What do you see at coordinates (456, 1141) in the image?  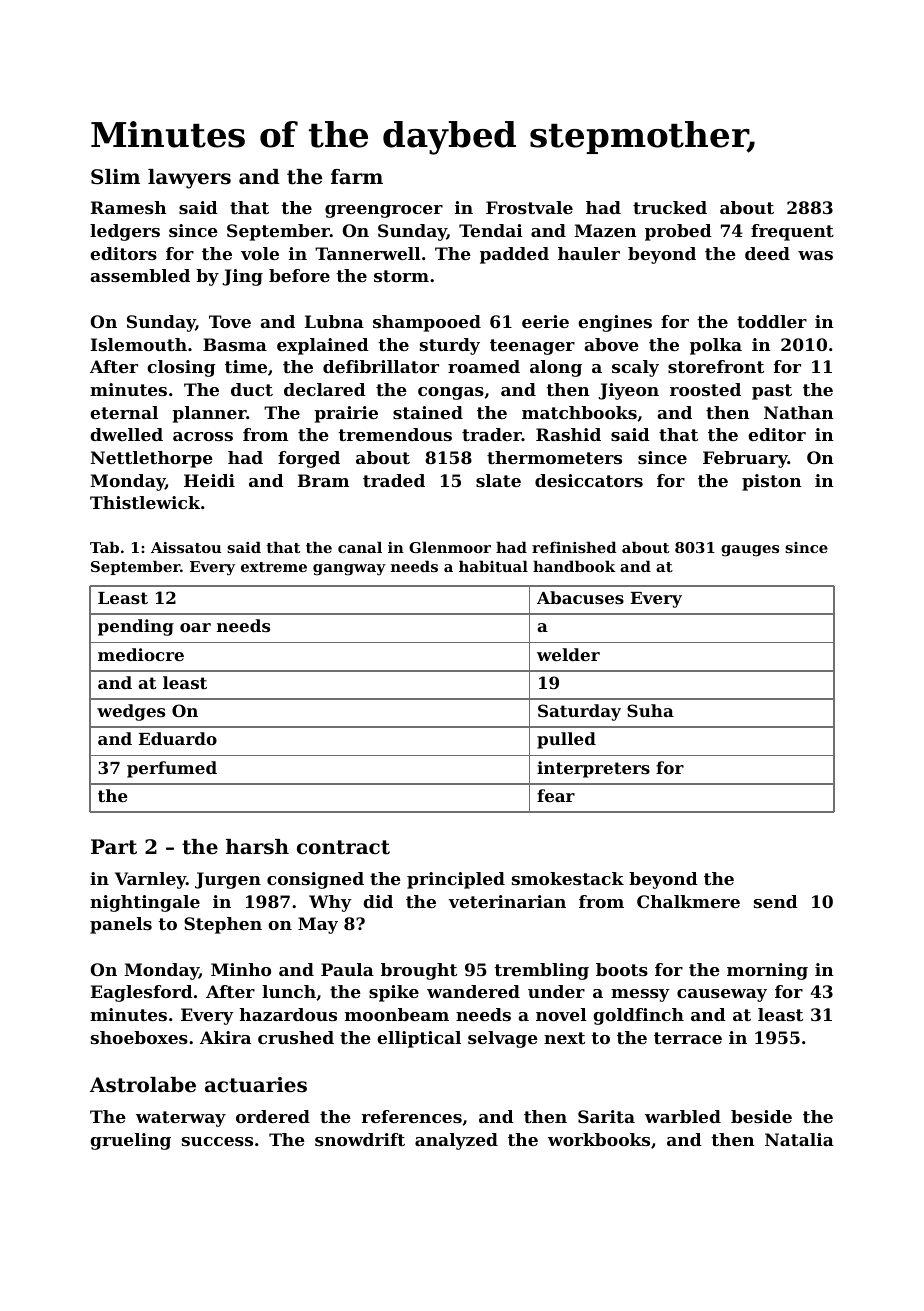 I see `analyzed` at bounding box center [456, 1141].
